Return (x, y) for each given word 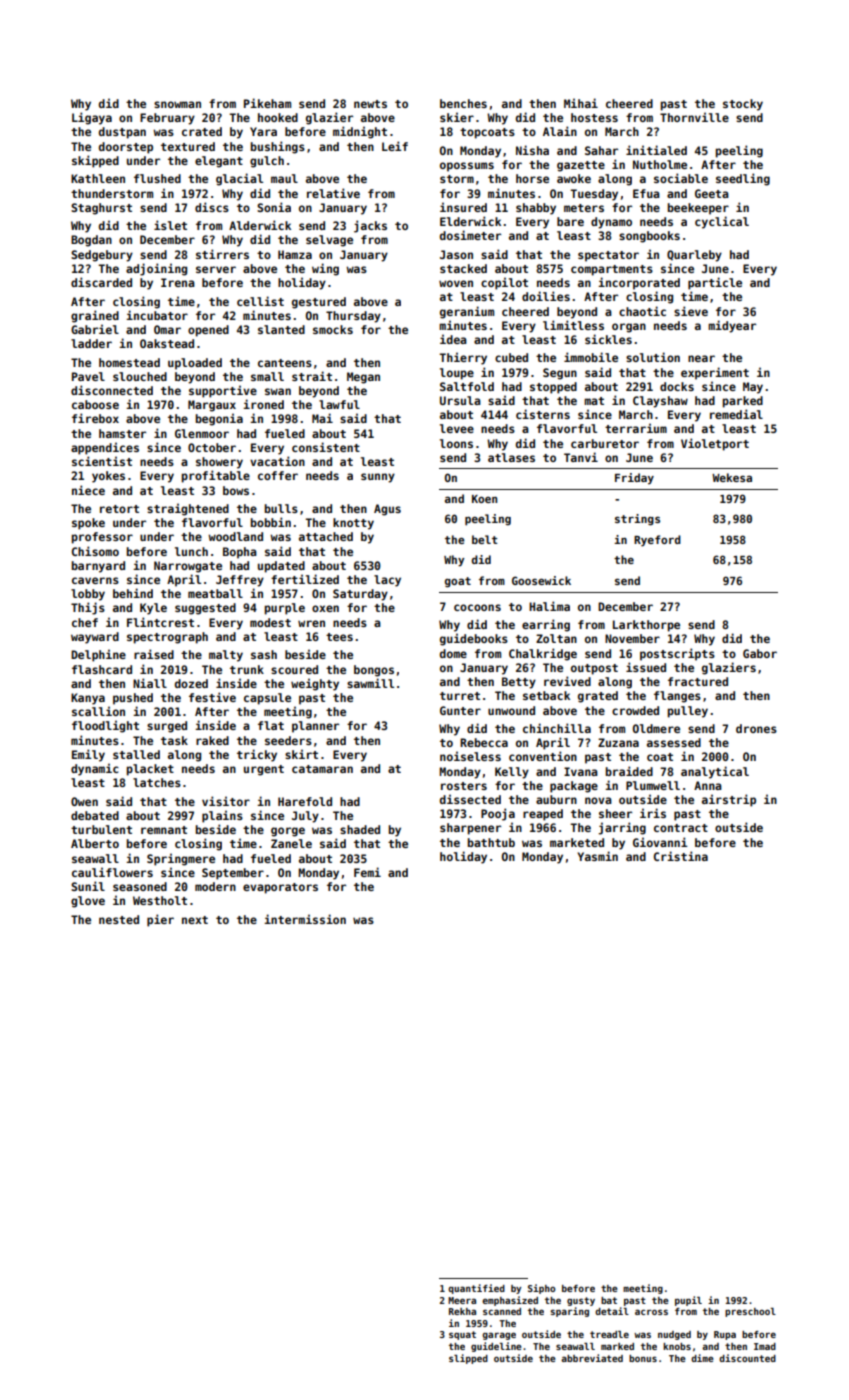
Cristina (681, 856)
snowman (177, 104)
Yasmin (597, 856)
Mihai (581, 103)
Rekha (462, 1311)
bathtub (491, 842)
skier (457, 117)
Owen (84, 801)
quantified (476, 1289)
